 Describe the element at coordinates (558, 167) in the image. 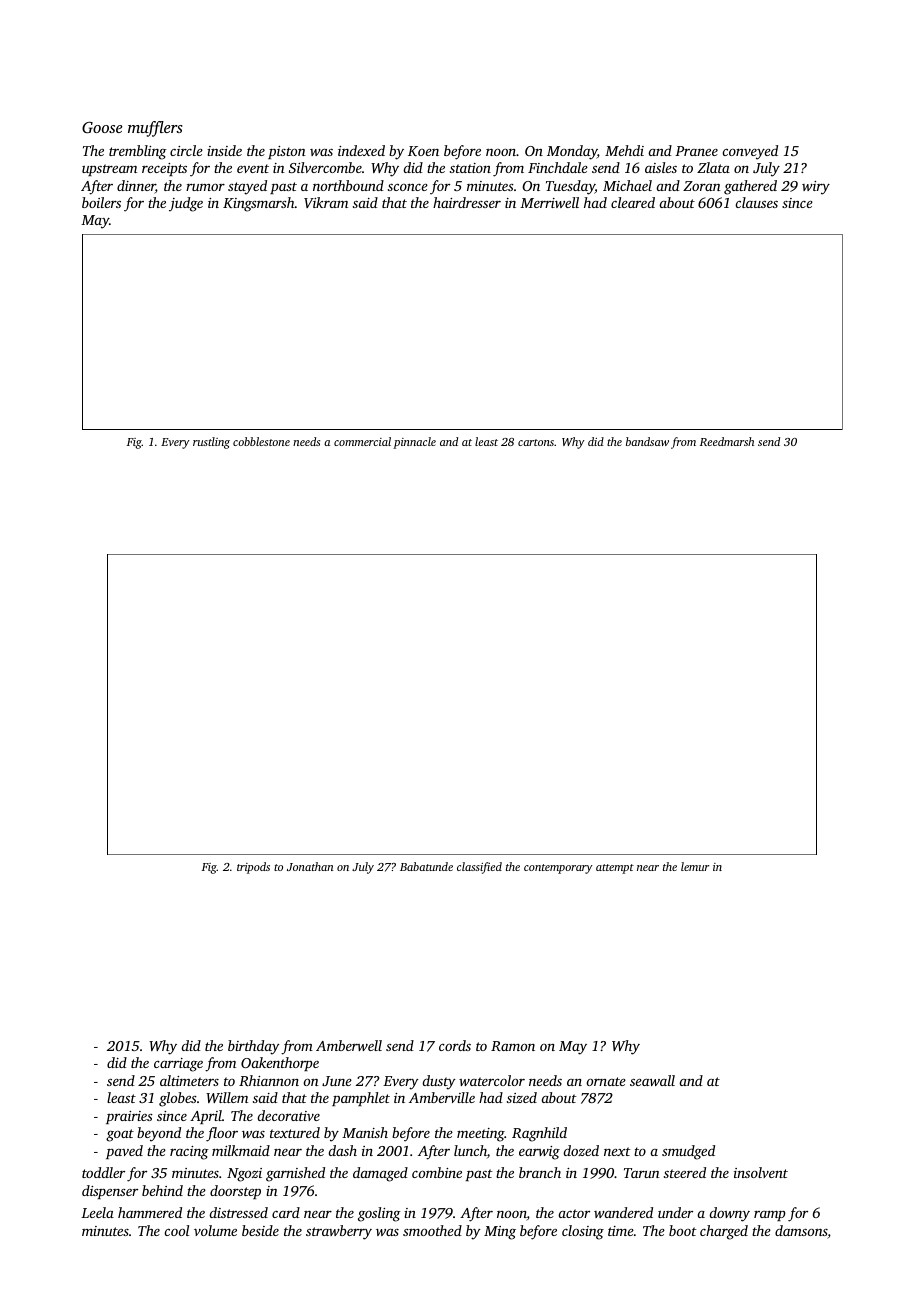

I see `Finchdale` at that location.
